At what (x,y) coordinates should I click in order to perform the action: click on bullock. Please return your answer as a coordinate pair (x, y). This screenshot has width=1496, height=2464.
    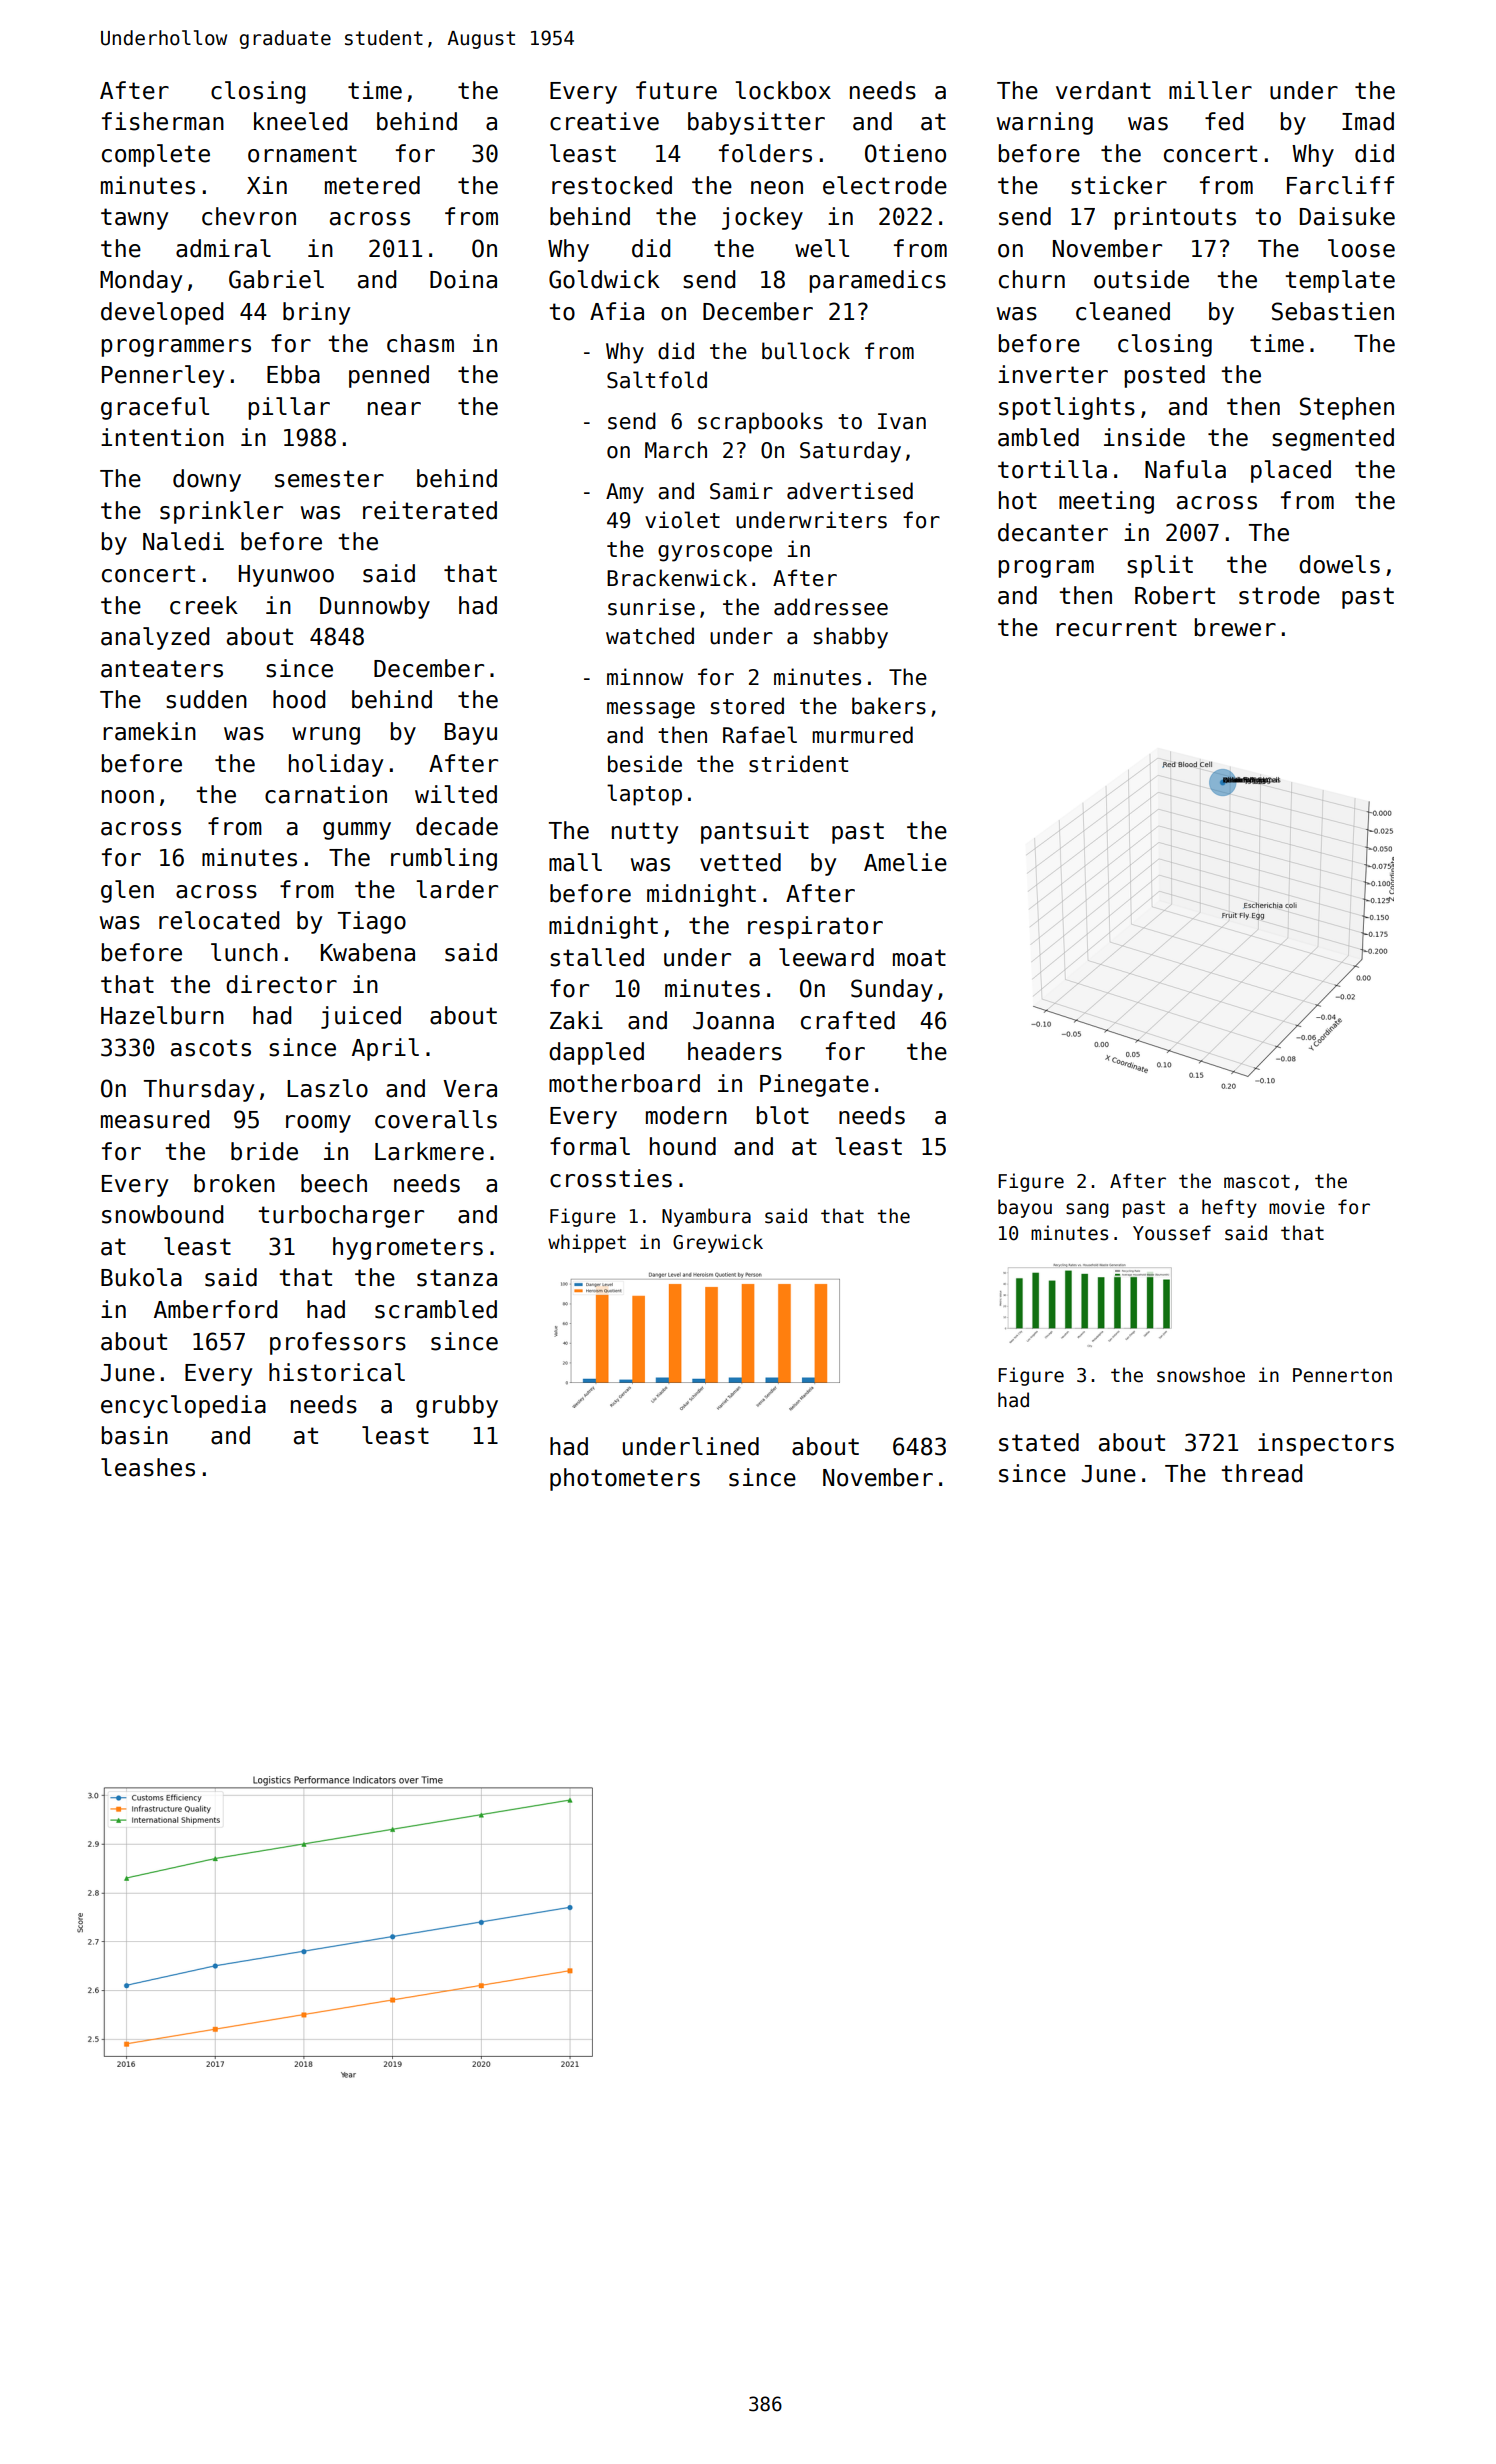
    Looking at the image, I should click on (806, 351).
